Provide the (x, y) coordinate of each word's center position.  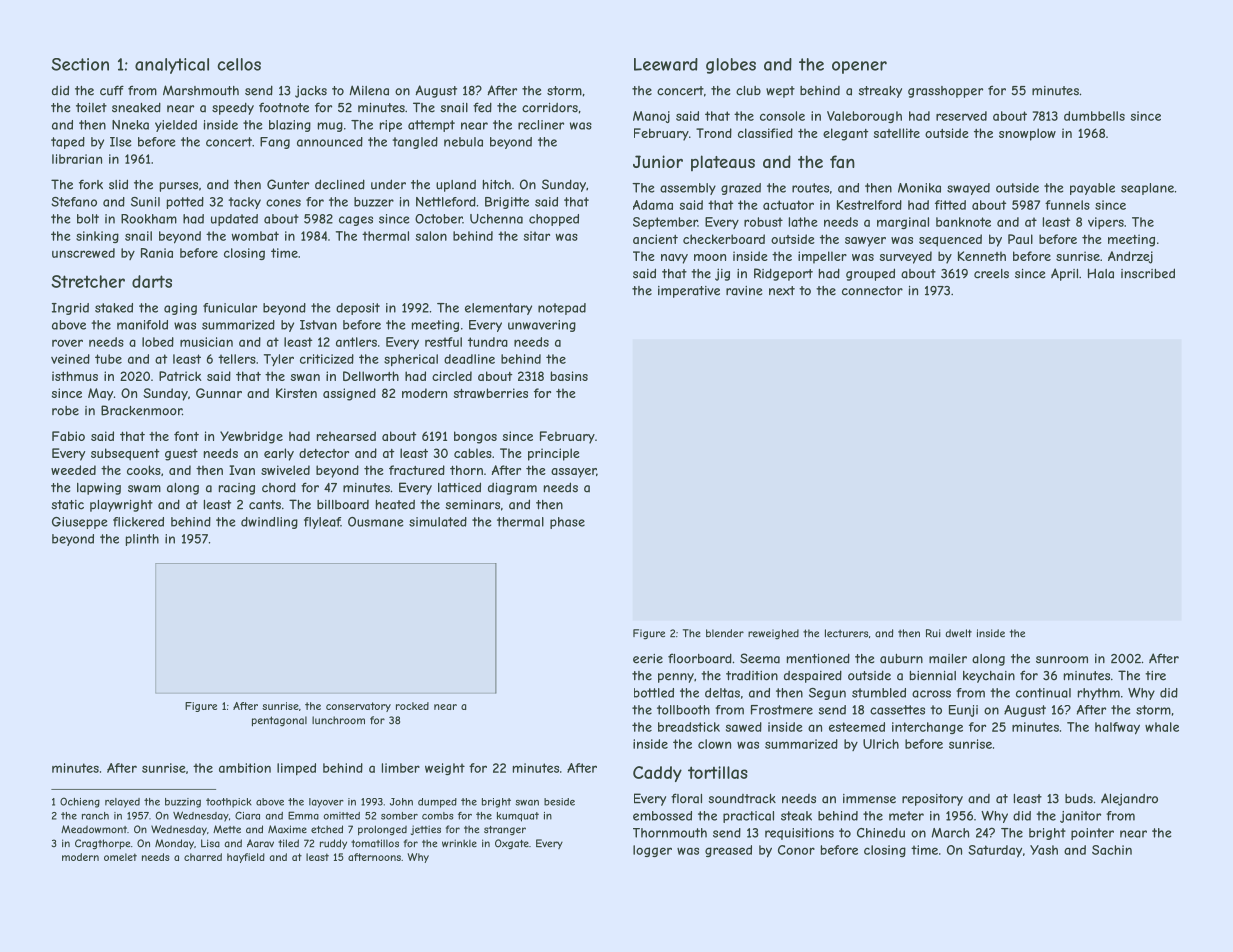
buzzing (183, 803)
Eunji (963, 711)
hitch (497, 185)
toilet (91, 108)
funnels (1067, 205)
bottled (654, 693)
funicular (230, 308)
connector (872, 291)
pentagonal (279, 721)
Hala (1101, 273)
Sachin (1112, 850)
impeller (822, 257)
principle (554, 454)
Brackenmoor (141, 410)
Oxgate (512, 844)
